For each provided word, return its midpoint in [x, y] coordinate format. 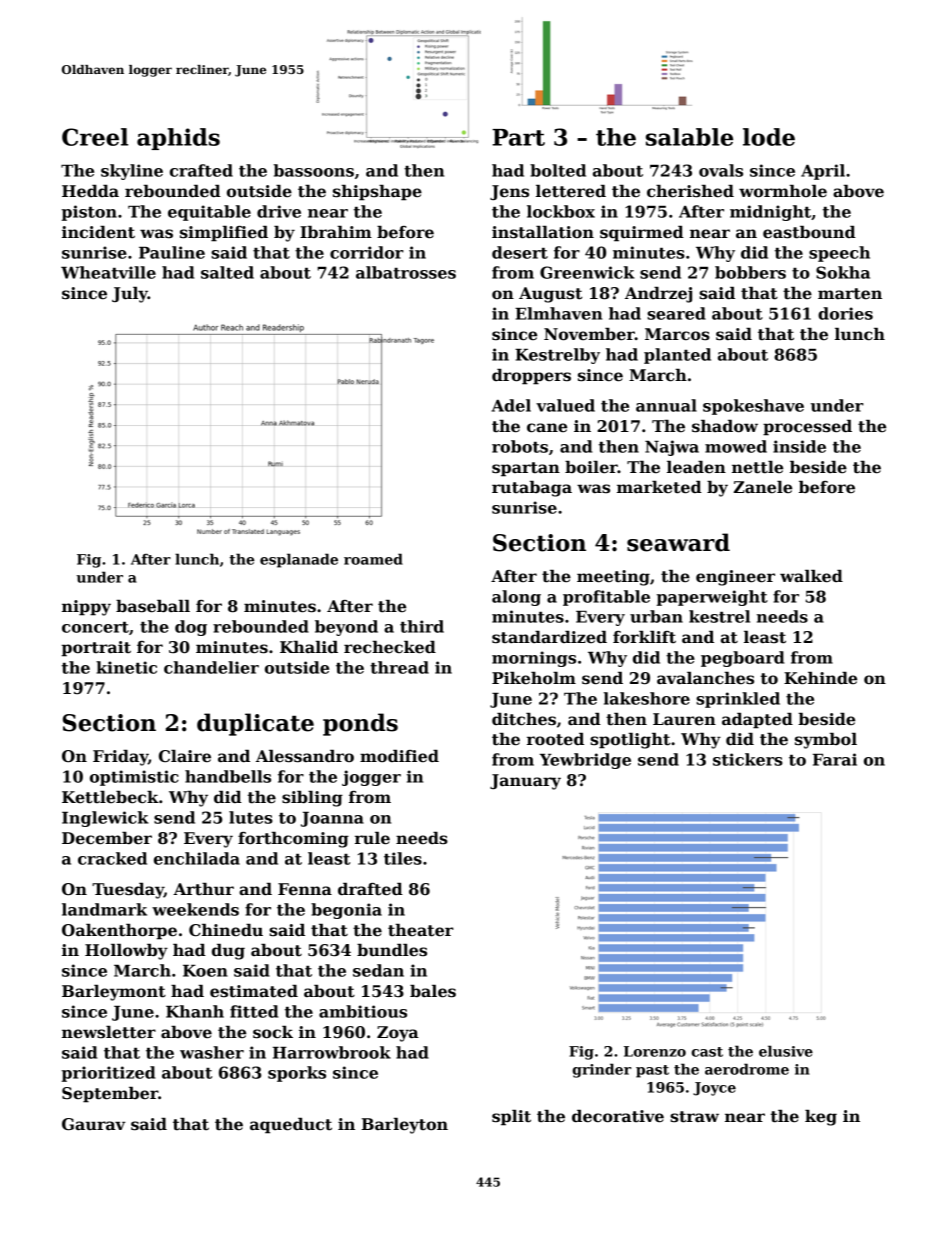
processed [807, 428]
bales [433, 991]
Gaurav [94, 1124]
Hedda [90, 191]
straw [694, 1117]
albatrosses [406, 272]
